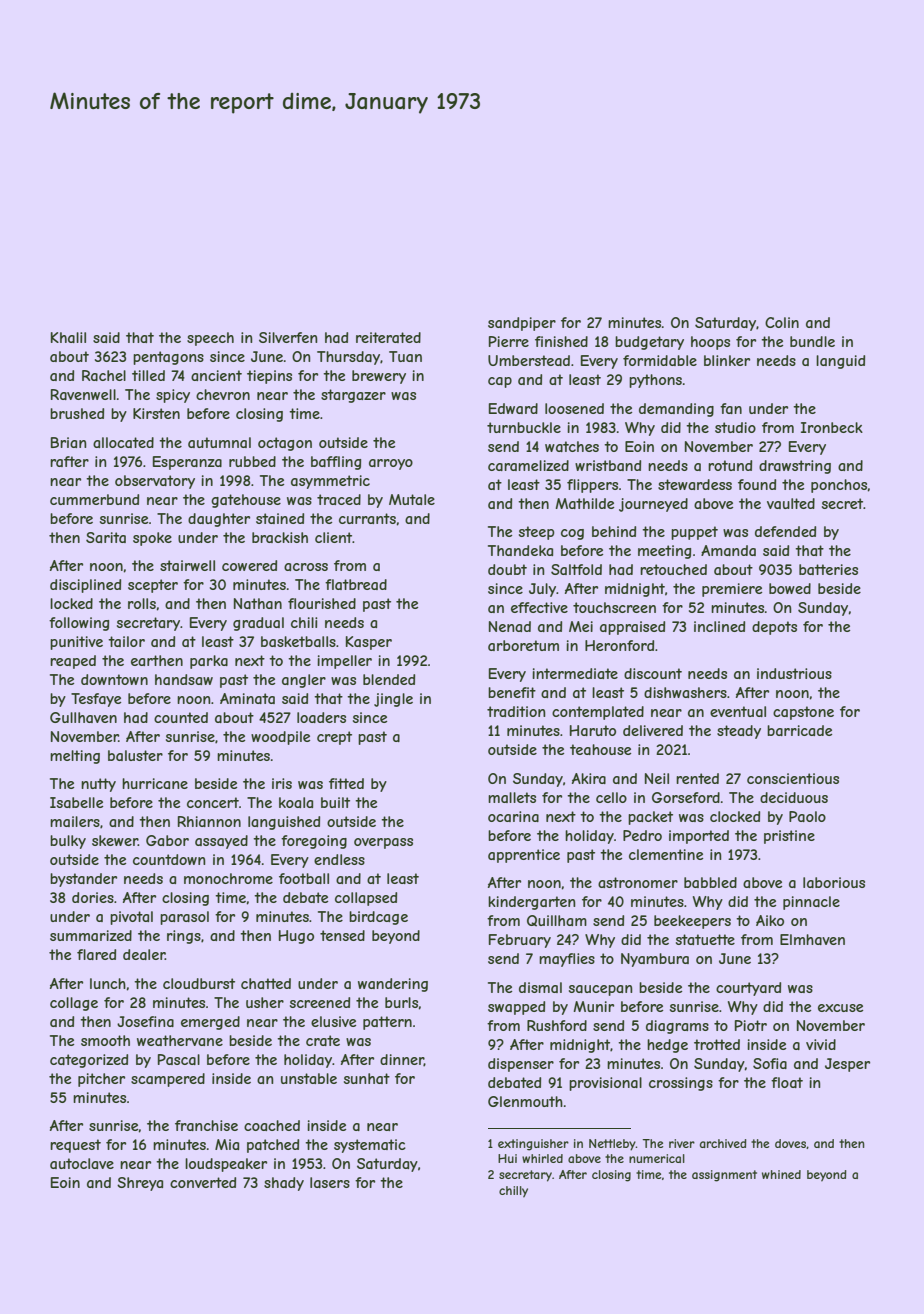  What do you see at coordinates (74, 1004) in the screenshot?
I see `collage` at bounding box center [74, 1004].
